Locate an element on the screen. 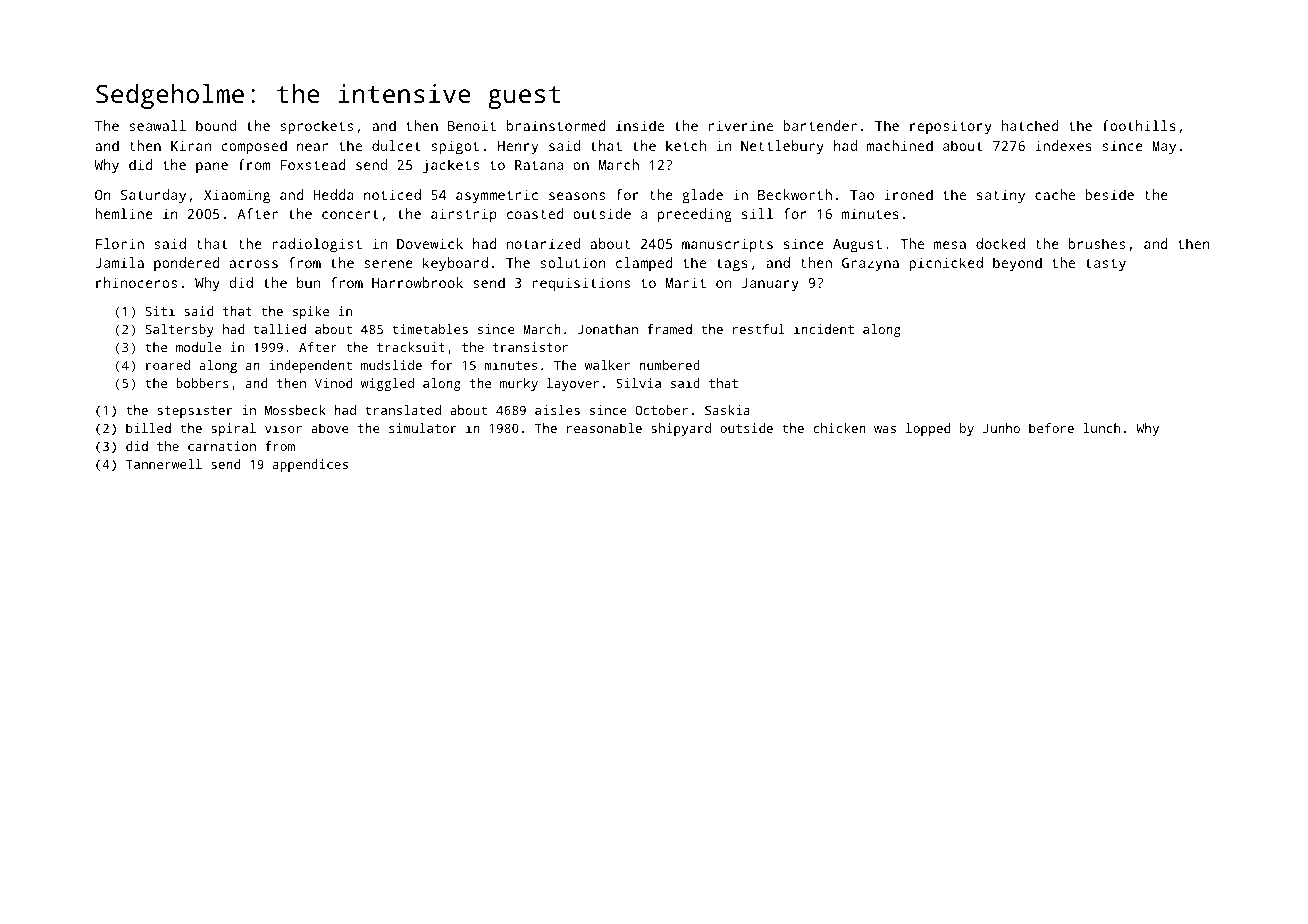 This screenshot has height=924, width=1308. hemline is located at coordinates (124, 213).
